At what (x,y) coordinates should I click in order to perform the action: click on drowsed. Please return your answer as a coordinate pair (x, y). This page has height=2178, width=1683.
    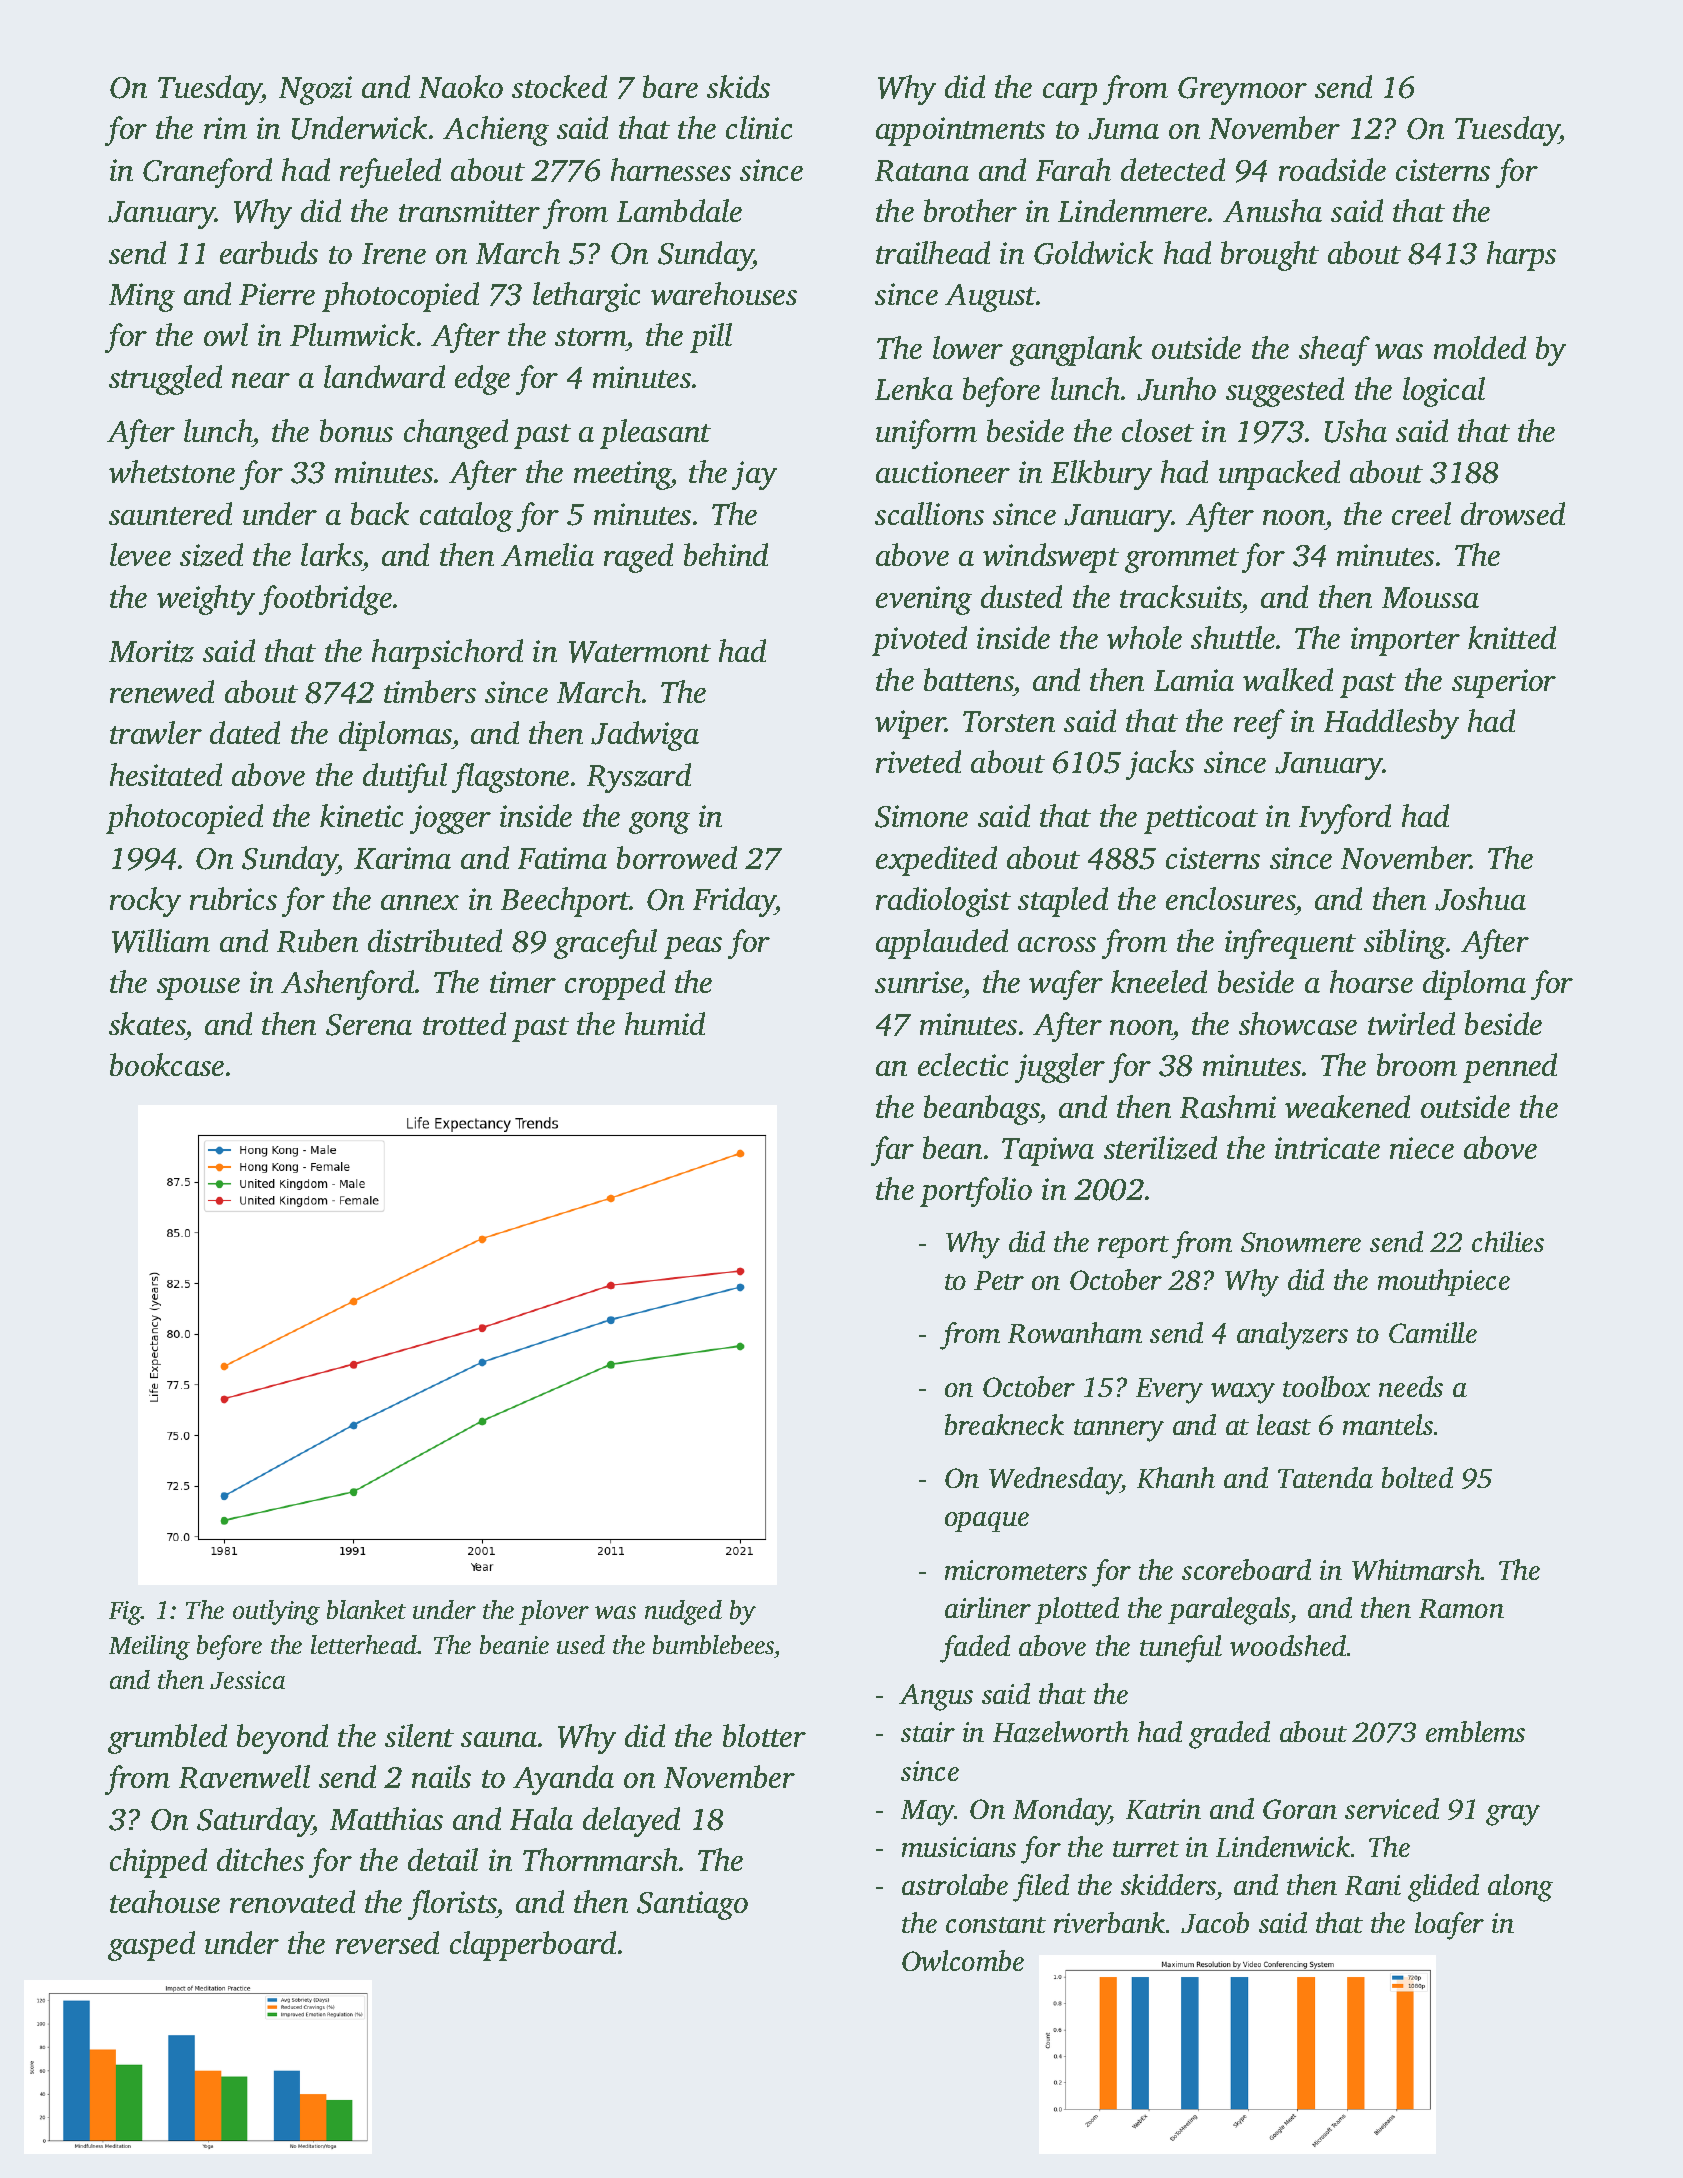
    Looking at the image, I should click on (1513, 513).
